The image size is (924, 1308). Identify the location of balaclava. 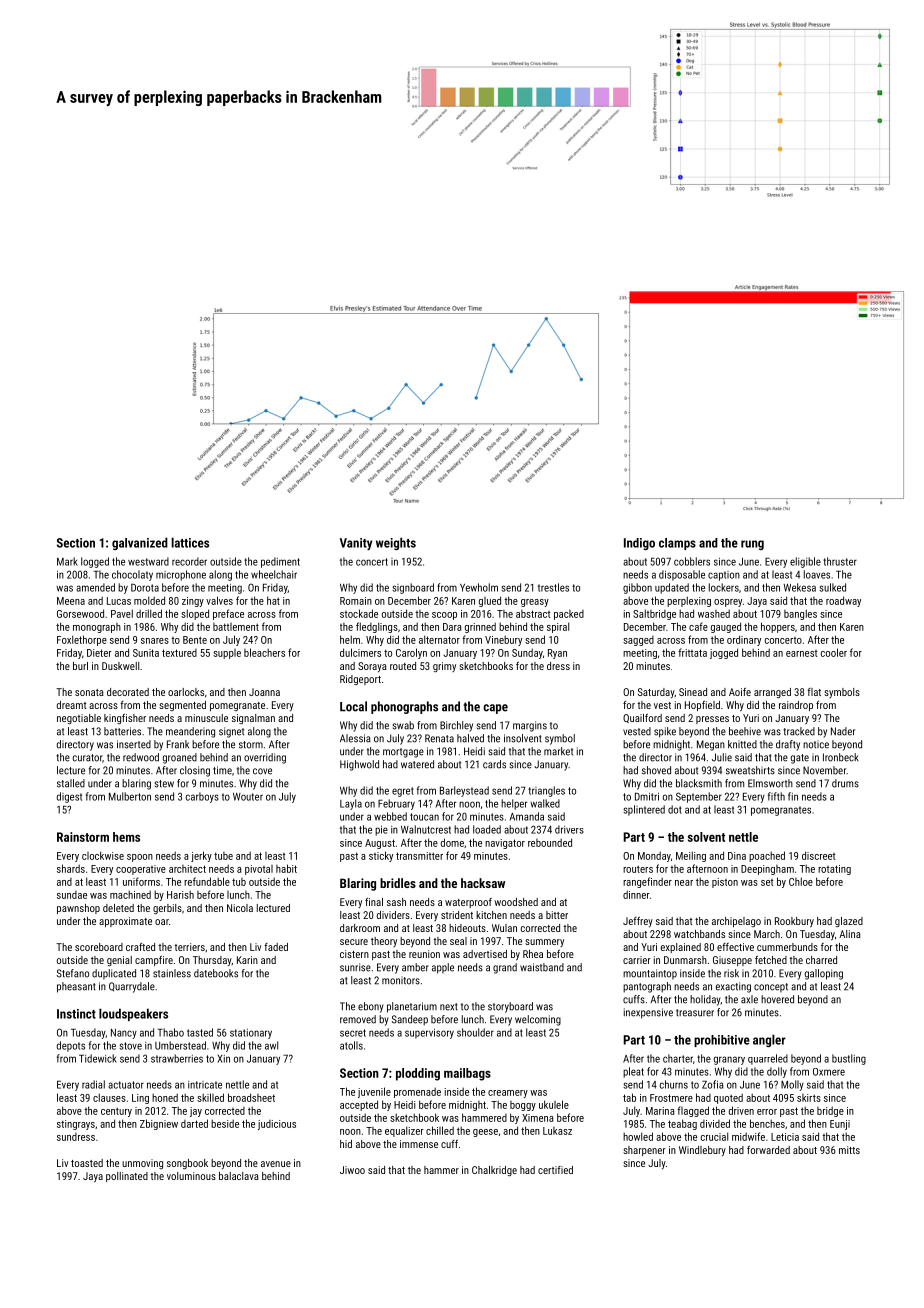
(239, 1176).
